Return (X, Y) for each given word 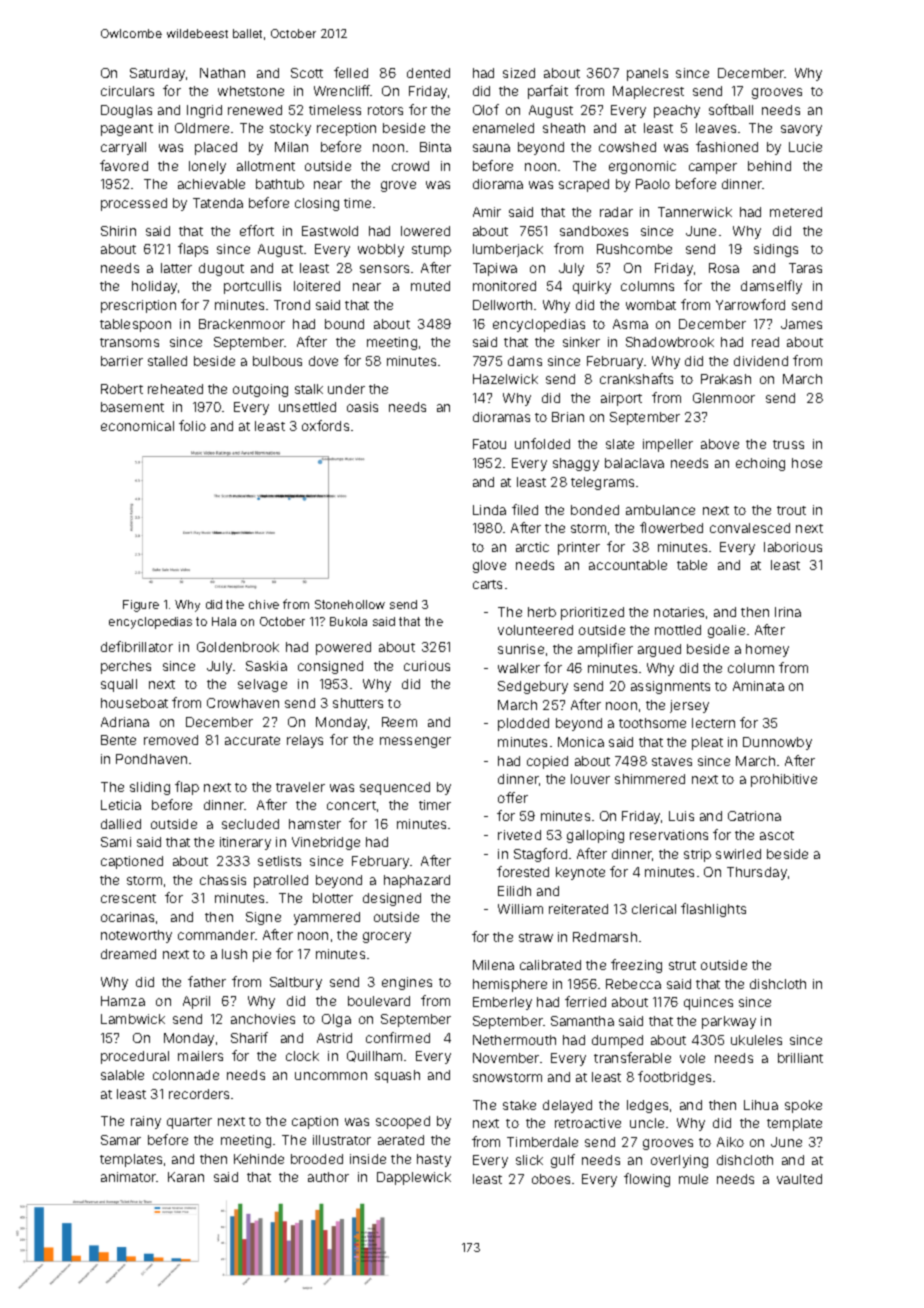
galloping (595, 836)
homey (767, 650)
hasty (434, 1160)
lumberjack (508, 250)
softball (731, 109)
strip (697, 855)
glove (489, 566)
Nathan (222, 73)
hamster (315, 824)
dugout (221, 269)
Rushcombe (634, 249)
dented (428, 73)
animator (129, 1177)
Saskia (266, 666)
